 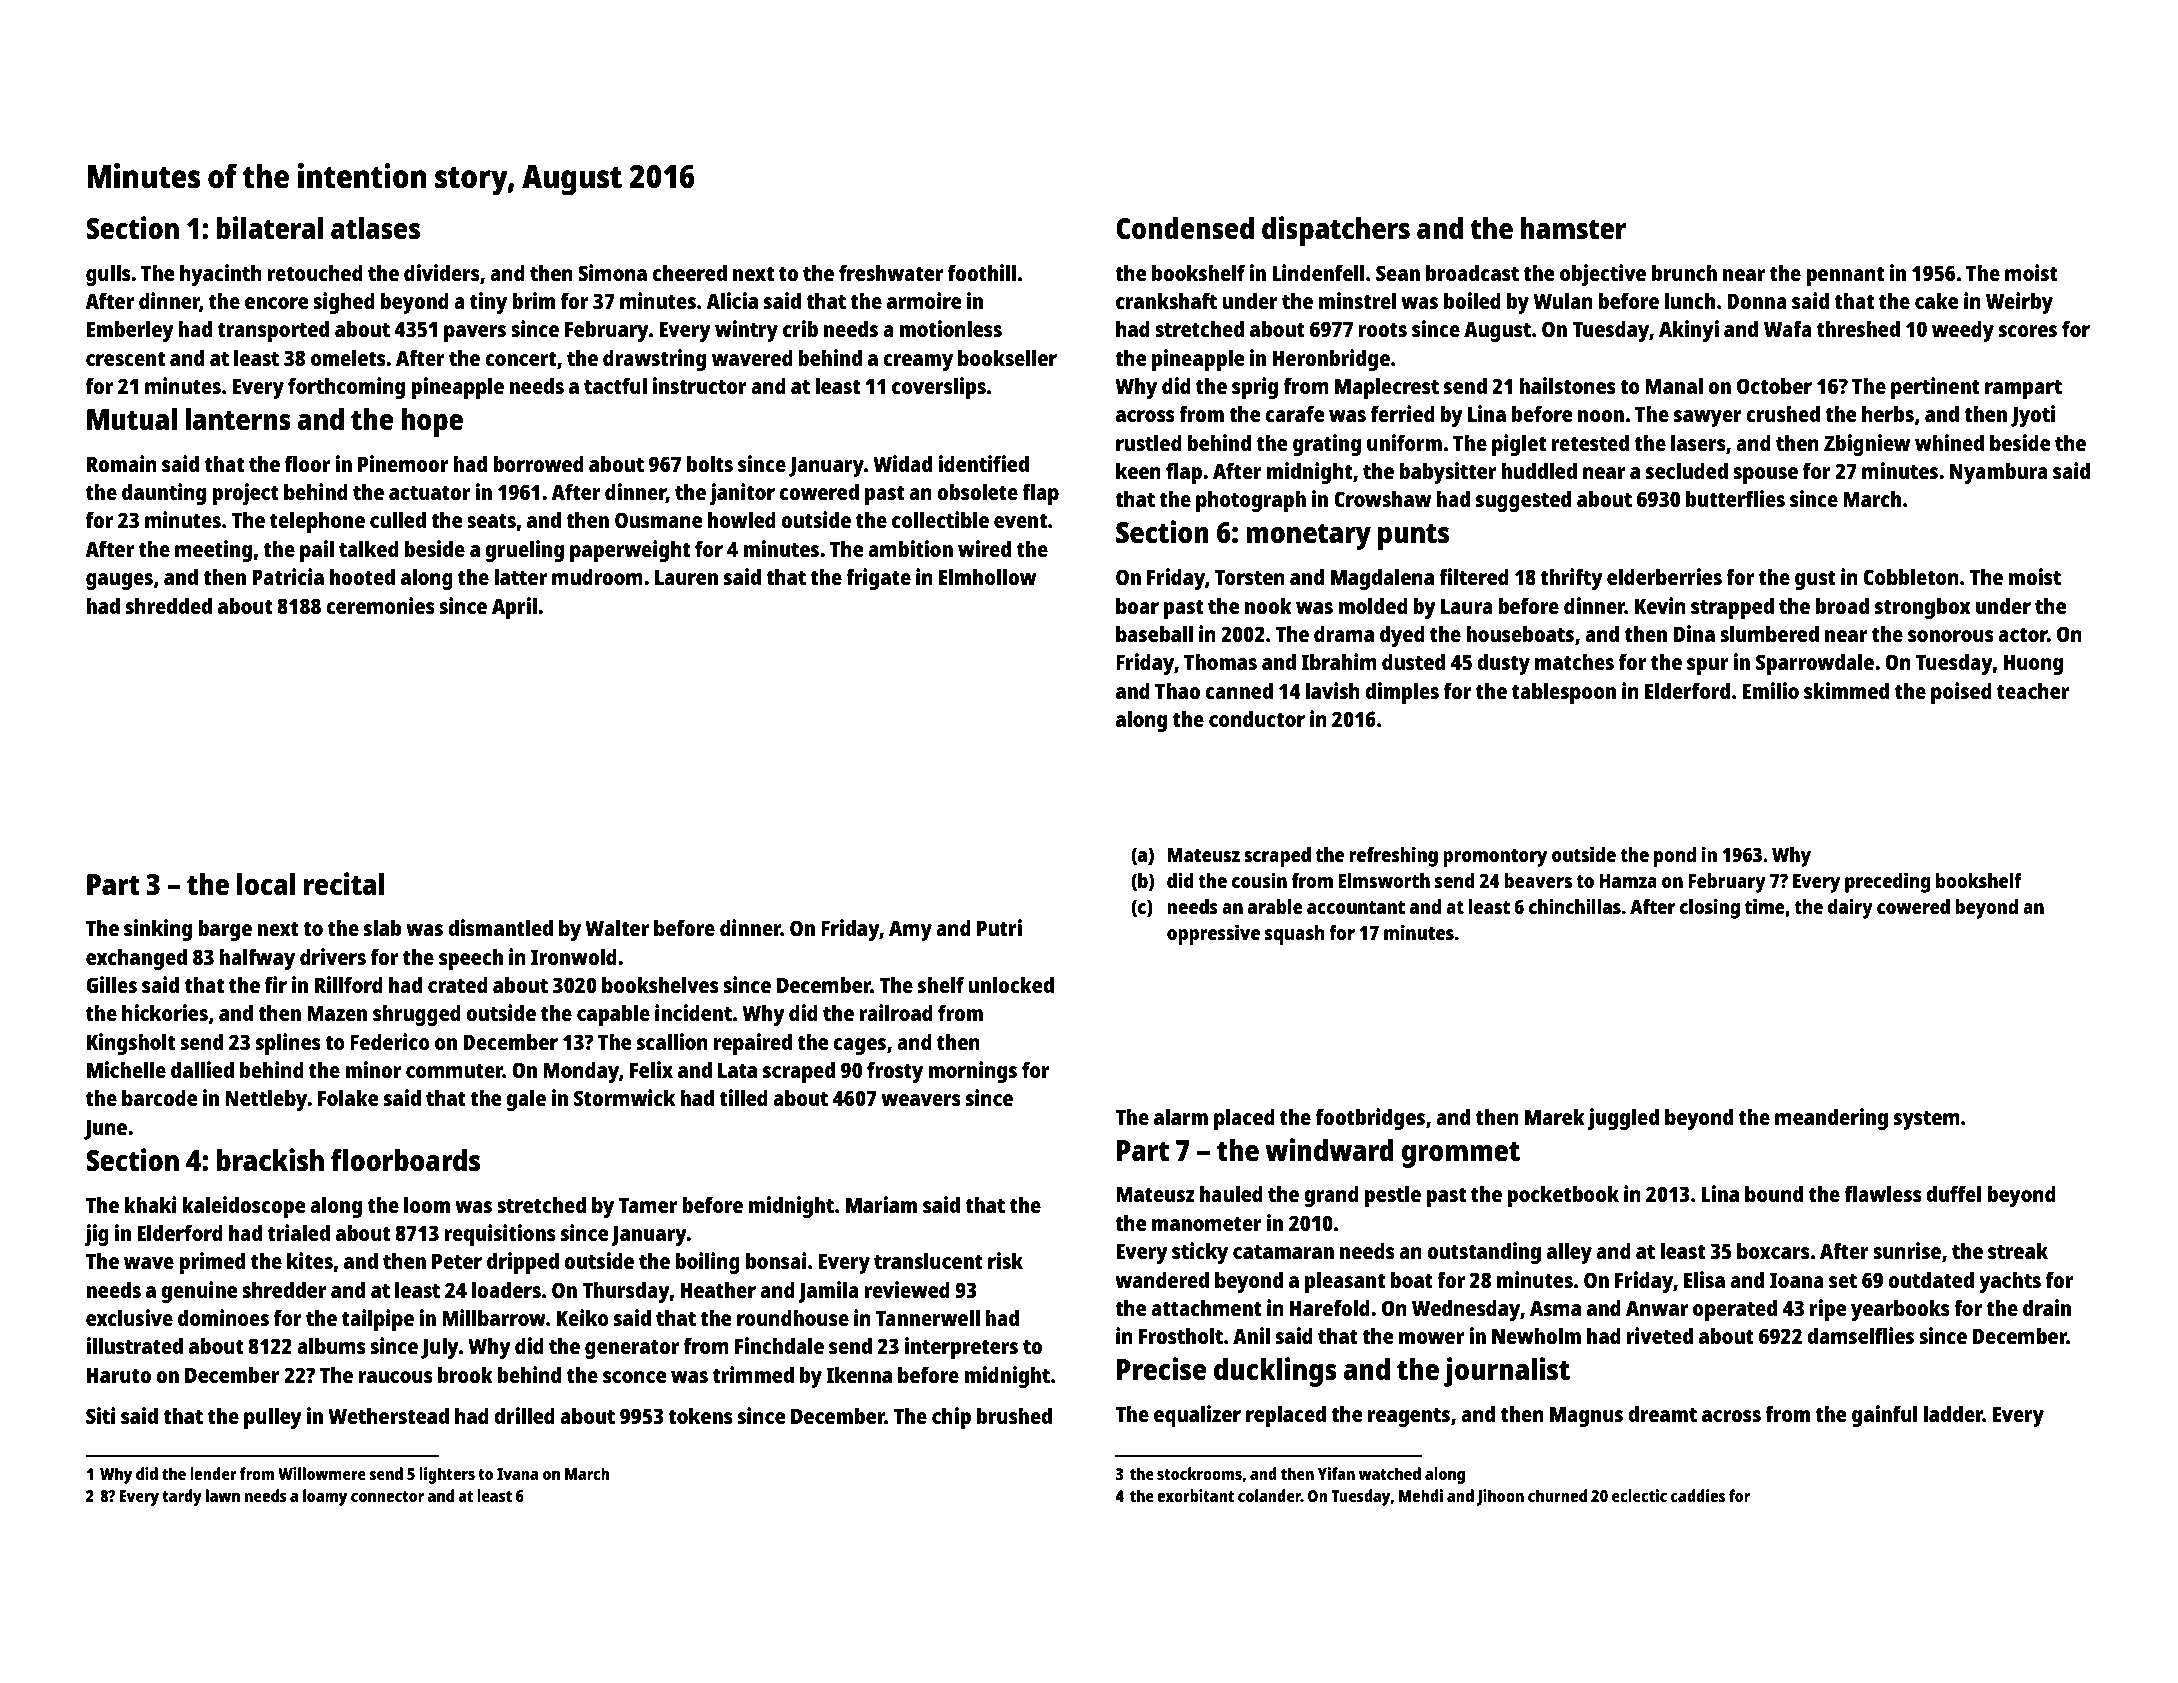 I want to click on Thao, so click(x=1177, y=691).
